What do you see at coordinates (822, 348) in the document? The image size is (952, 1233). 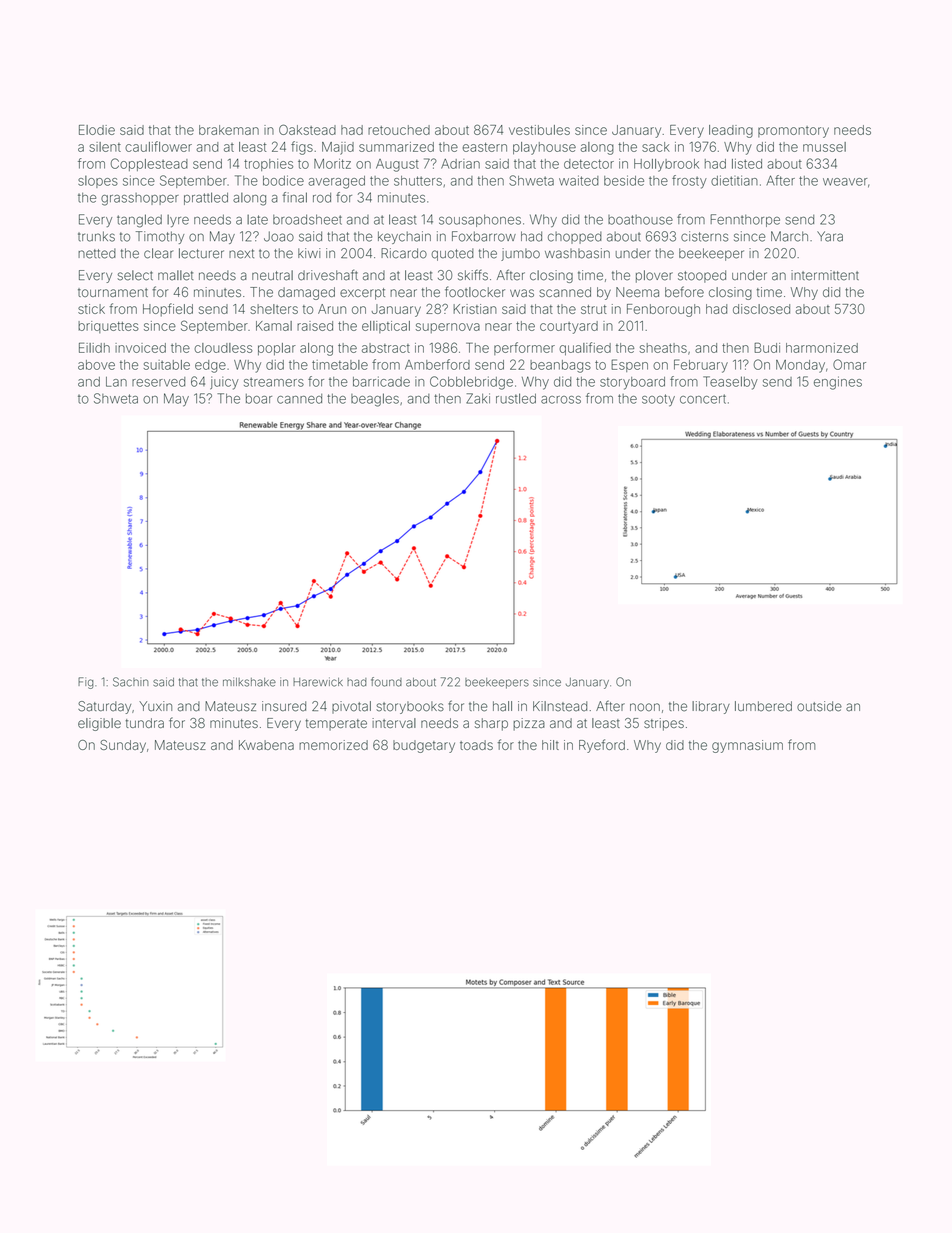 I see `harmonized` at bounding box center [822, 348].
